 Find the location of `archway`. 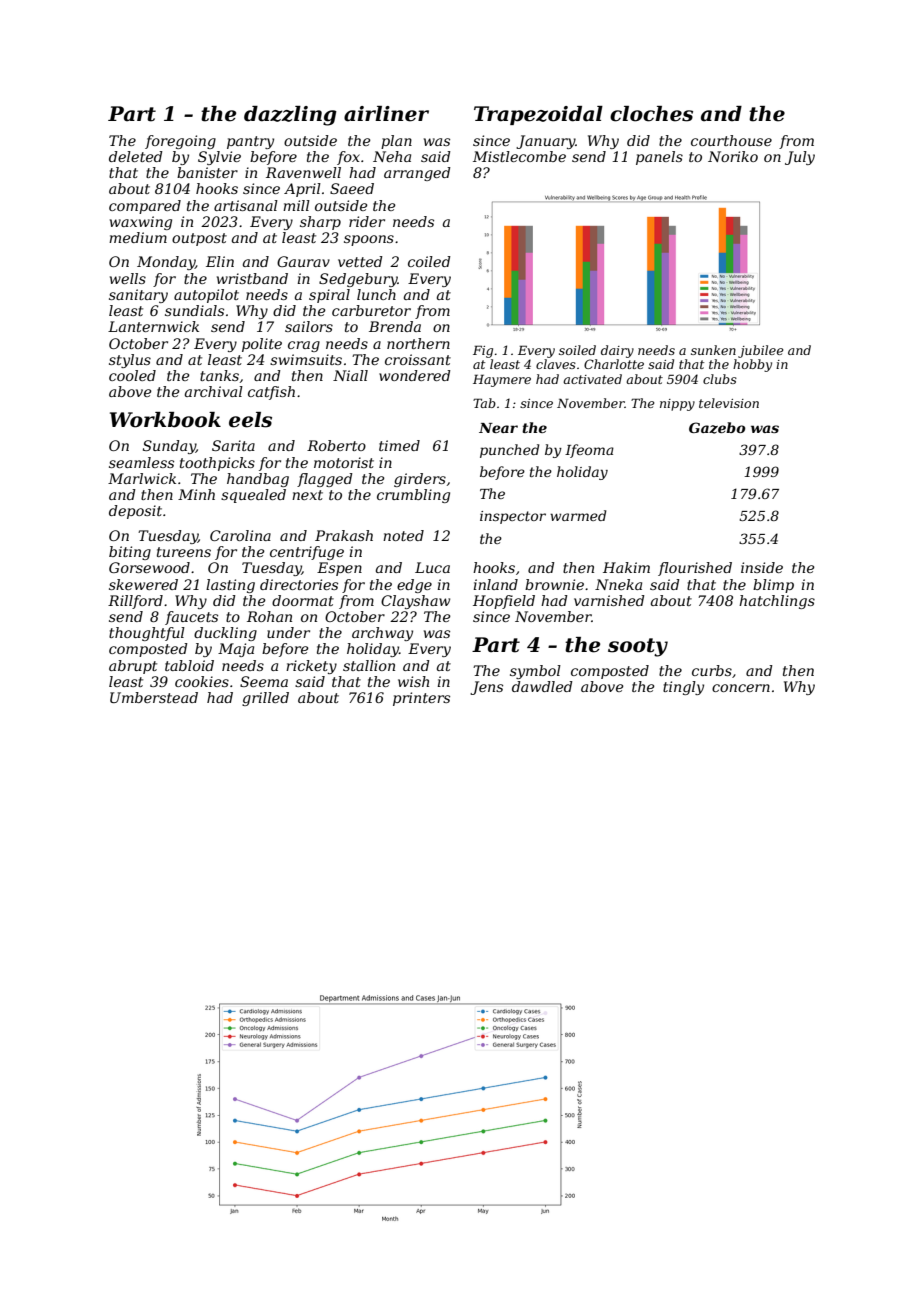

archway is located at coordinates (382, 634).
